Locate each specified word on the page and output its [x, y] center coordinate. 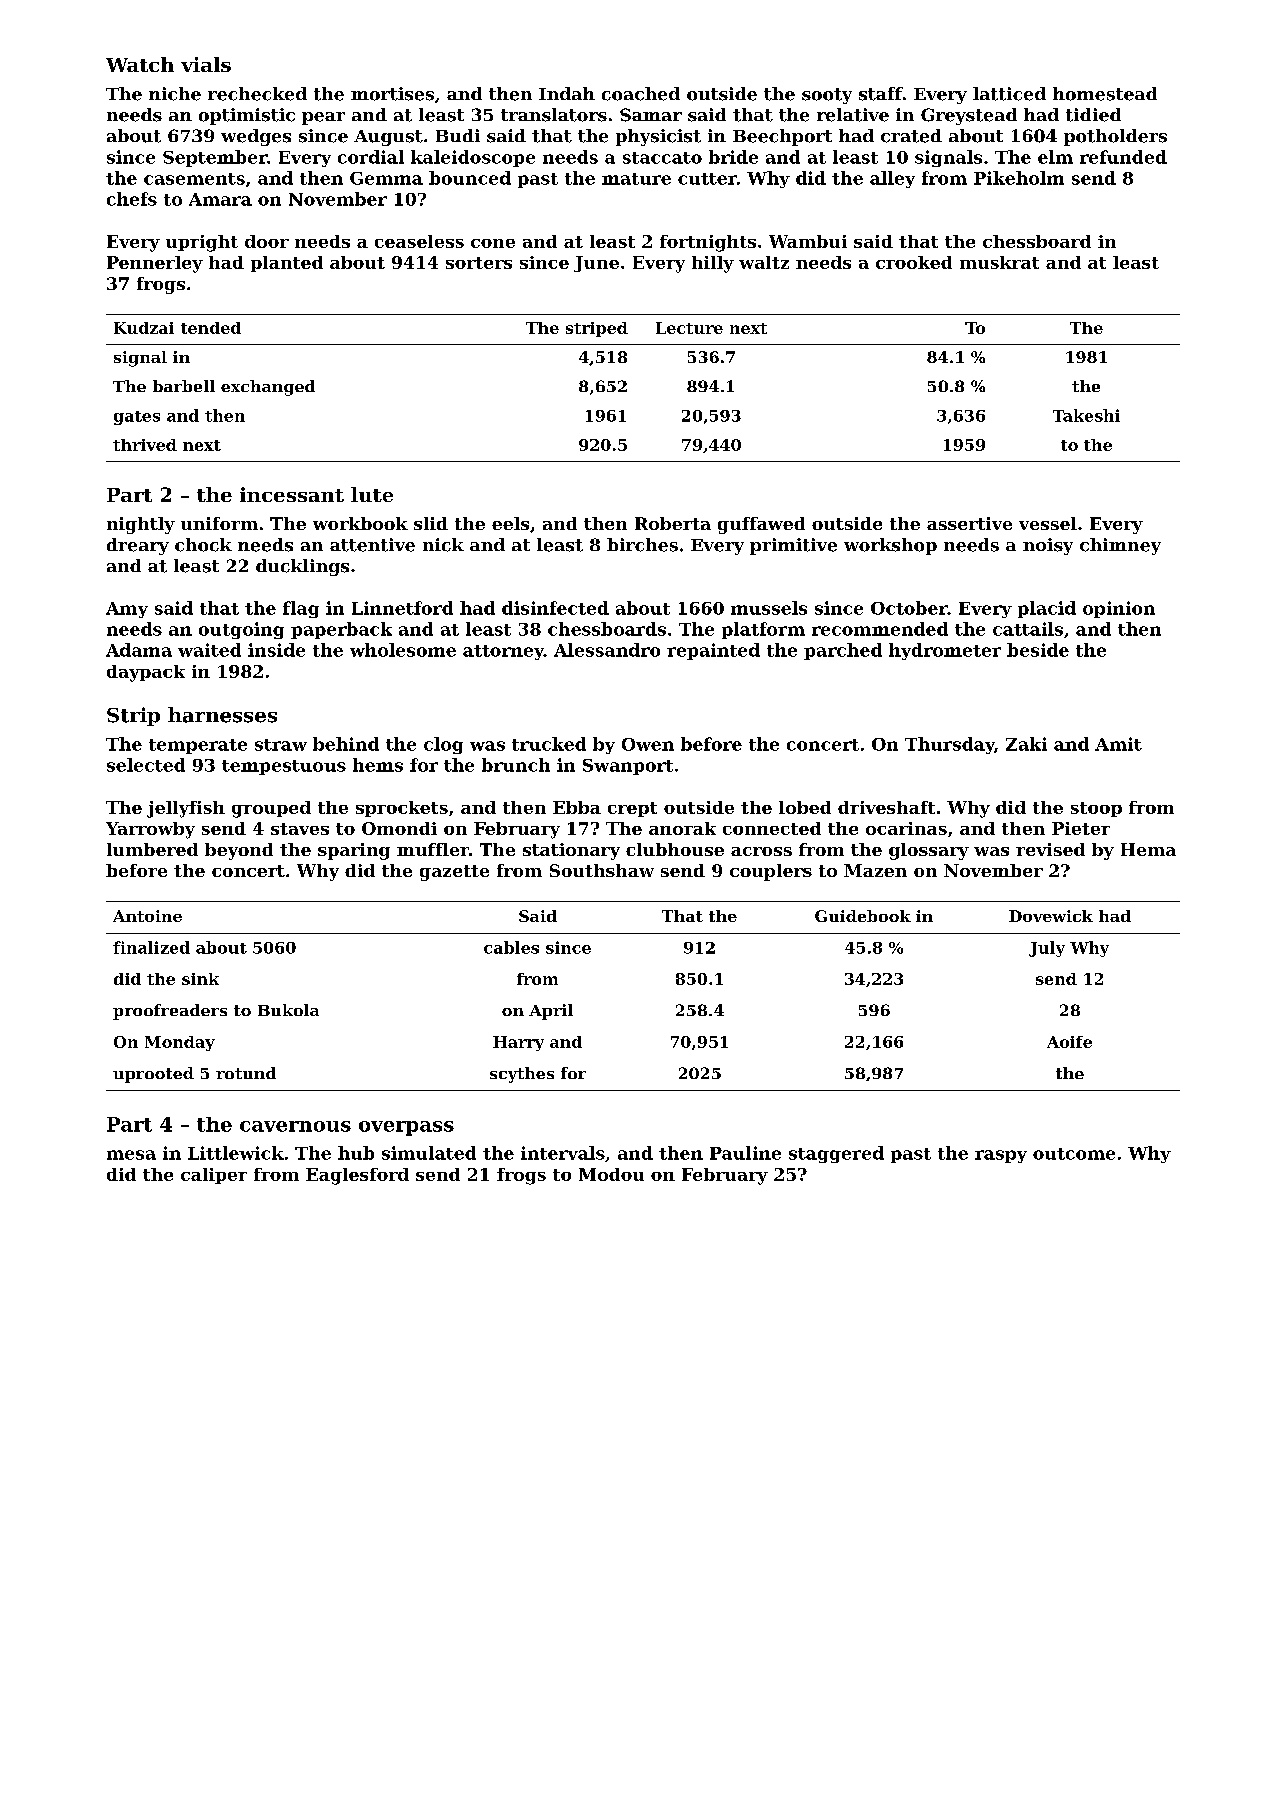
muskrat [999, 262]
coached [641, 94]
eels [510, 523]
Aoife [1069, 1042]
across [761, 851]
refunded [1123, 157]
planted [287, 264]
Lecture [689, 328]
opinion [1119, 609]
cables [511, 947]
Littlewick [236, 1153]
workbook [360, 523]
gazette [454, 873]
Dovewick [1051, 916]
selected [146, 765]
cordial [371, 157]
